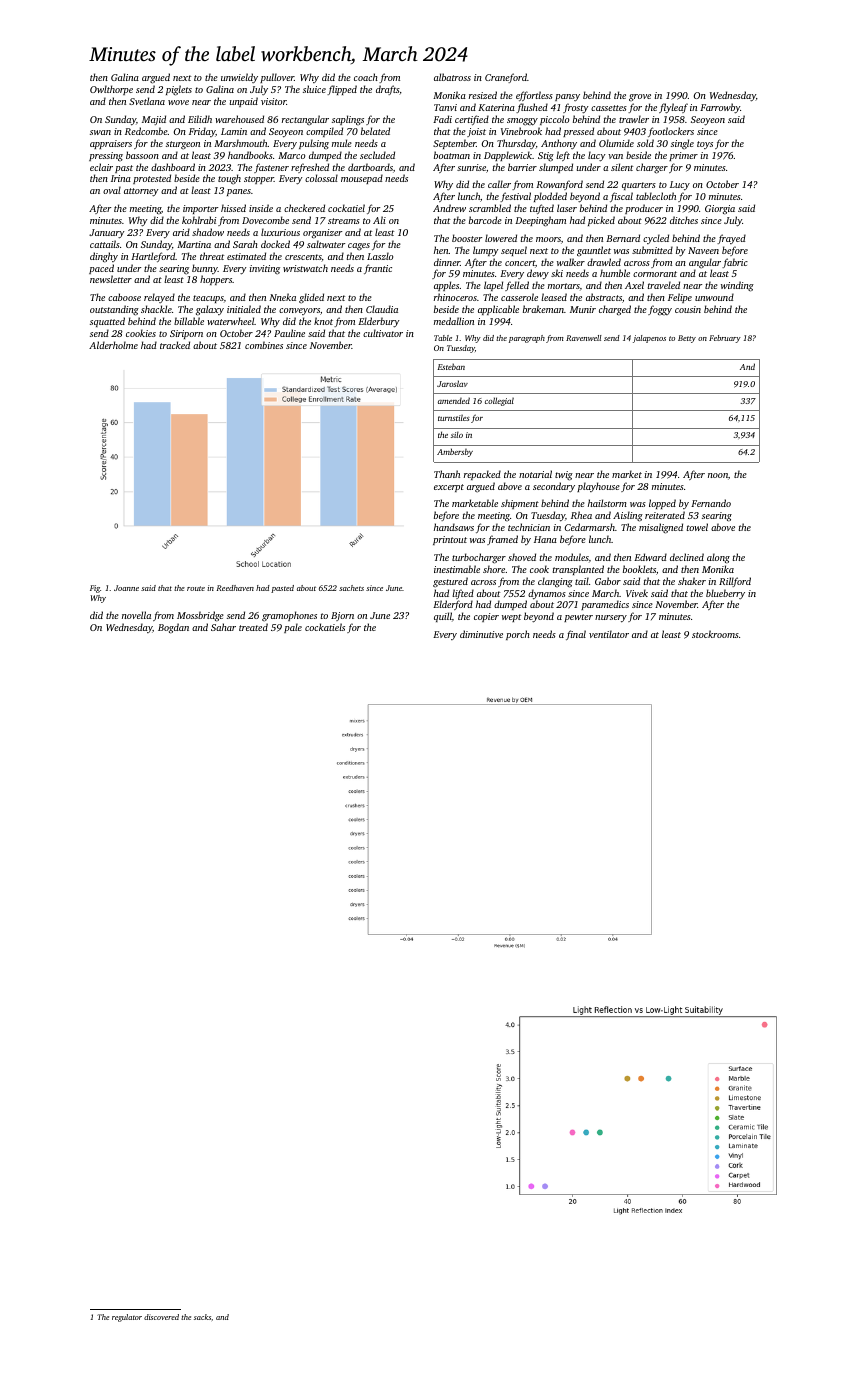 This image has height=1400, width=849. I want to click on regulator, so click(127, 1318).
